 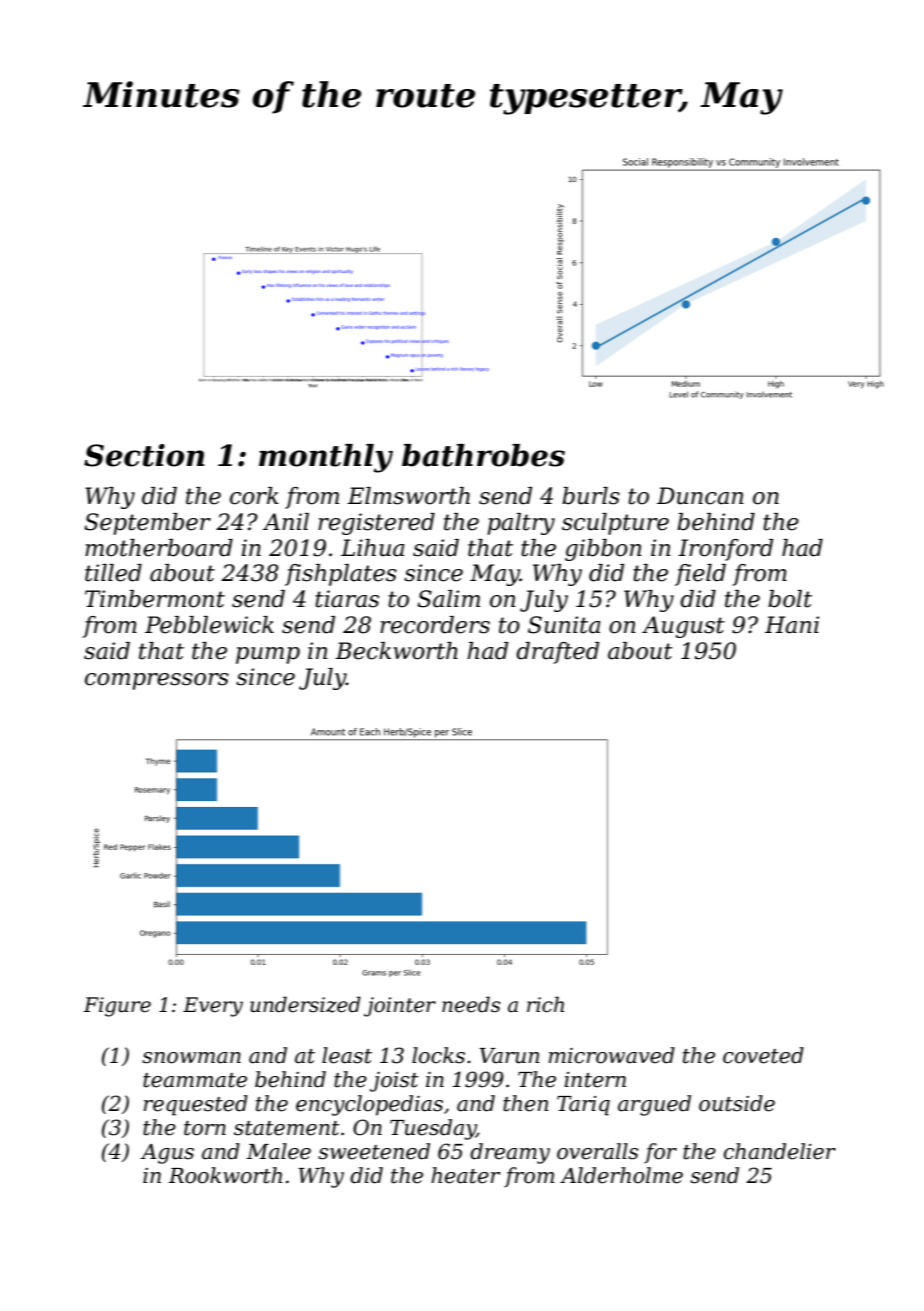 What do you see at coordinates (157, 681) in the screenshot?
I see `compressors` at bounding box center [157, 681].
